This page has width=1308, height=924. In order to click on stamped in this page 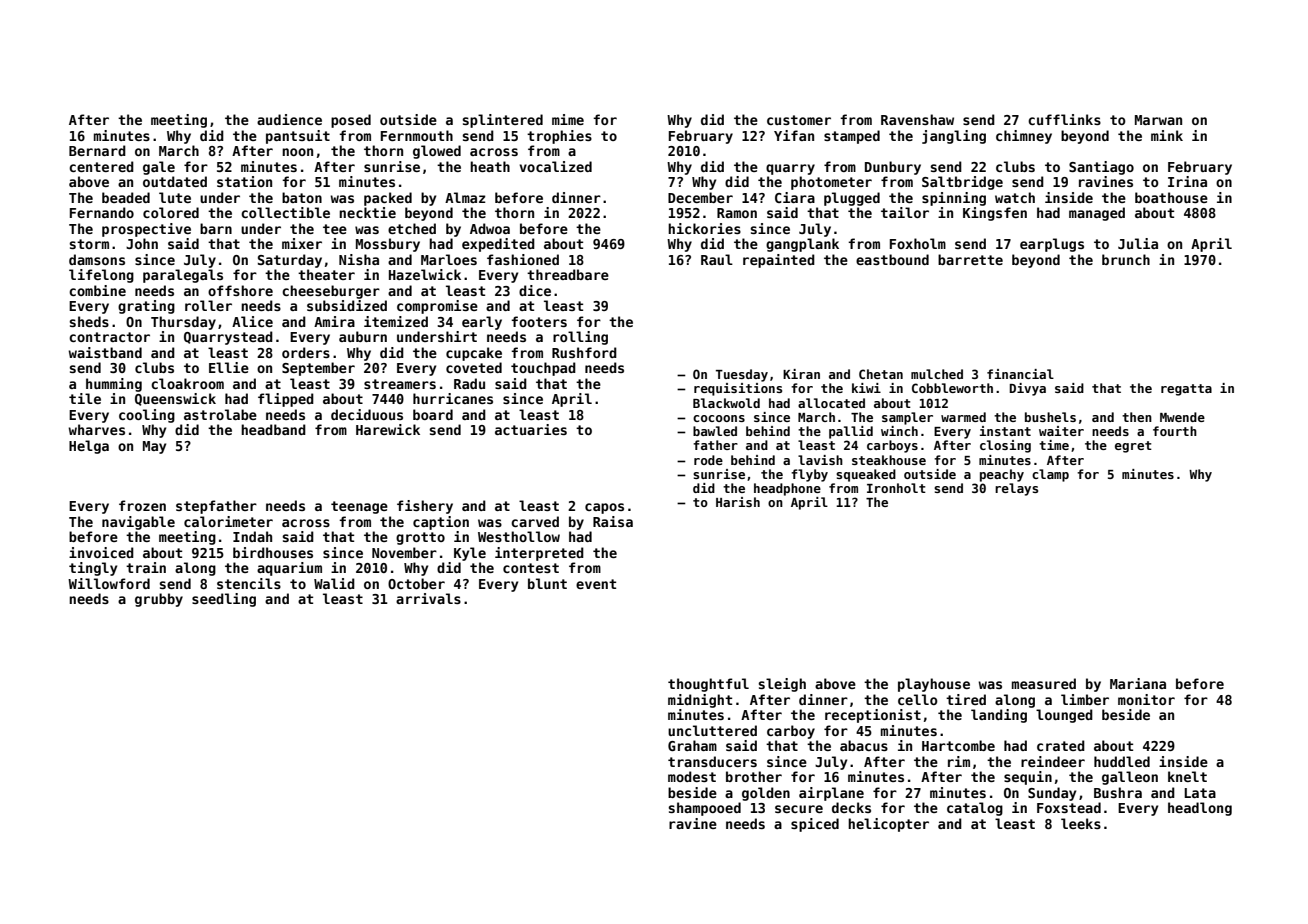, I will do `click(852, 137)`.
